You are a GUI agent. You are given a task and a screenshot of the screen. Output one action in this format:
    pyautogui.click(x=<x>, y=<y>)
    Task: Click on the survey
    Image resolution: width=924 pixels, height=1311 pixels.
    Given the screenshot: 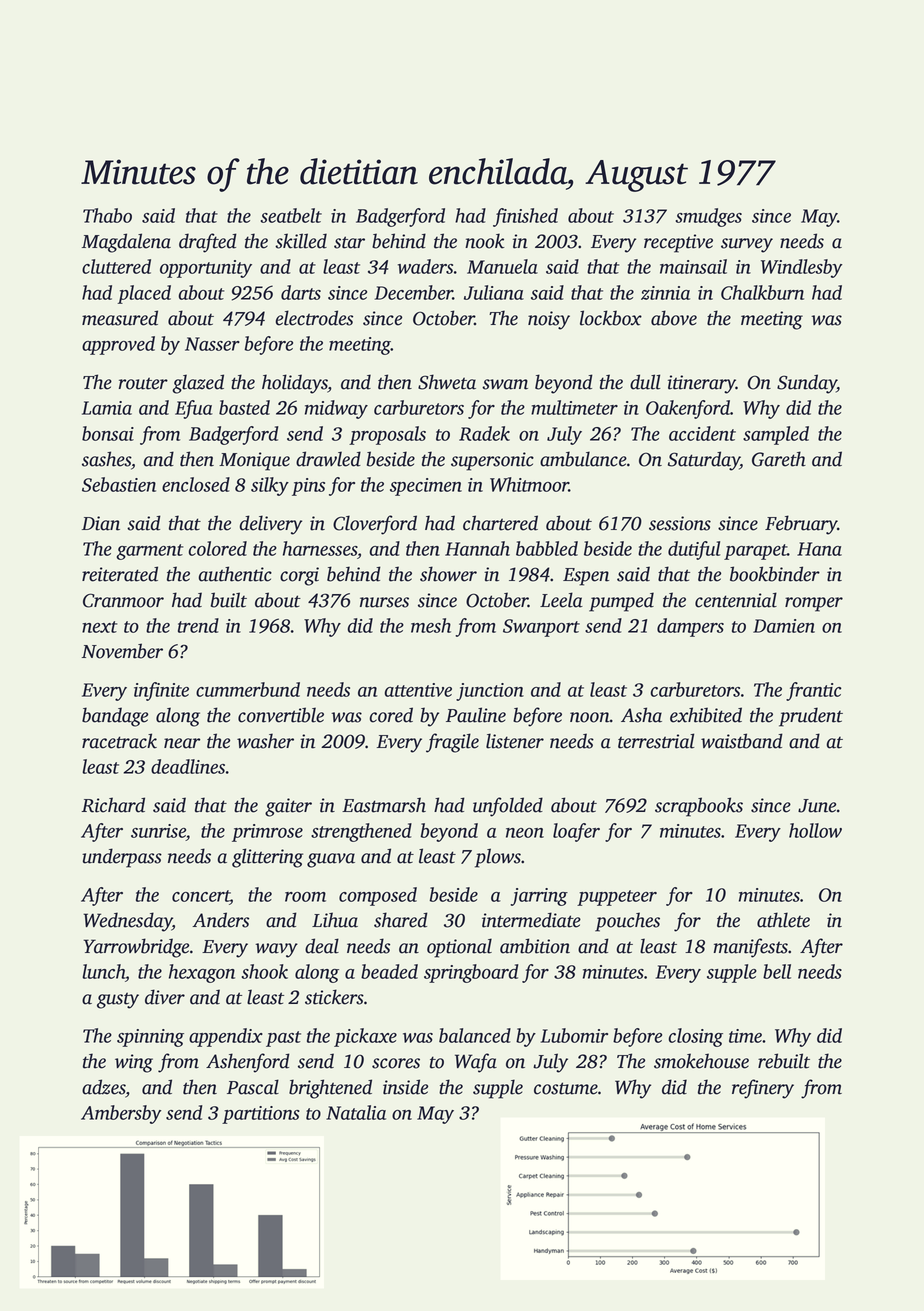 What is the action you would take?
    pyautogui.click(x=747, y=245)
